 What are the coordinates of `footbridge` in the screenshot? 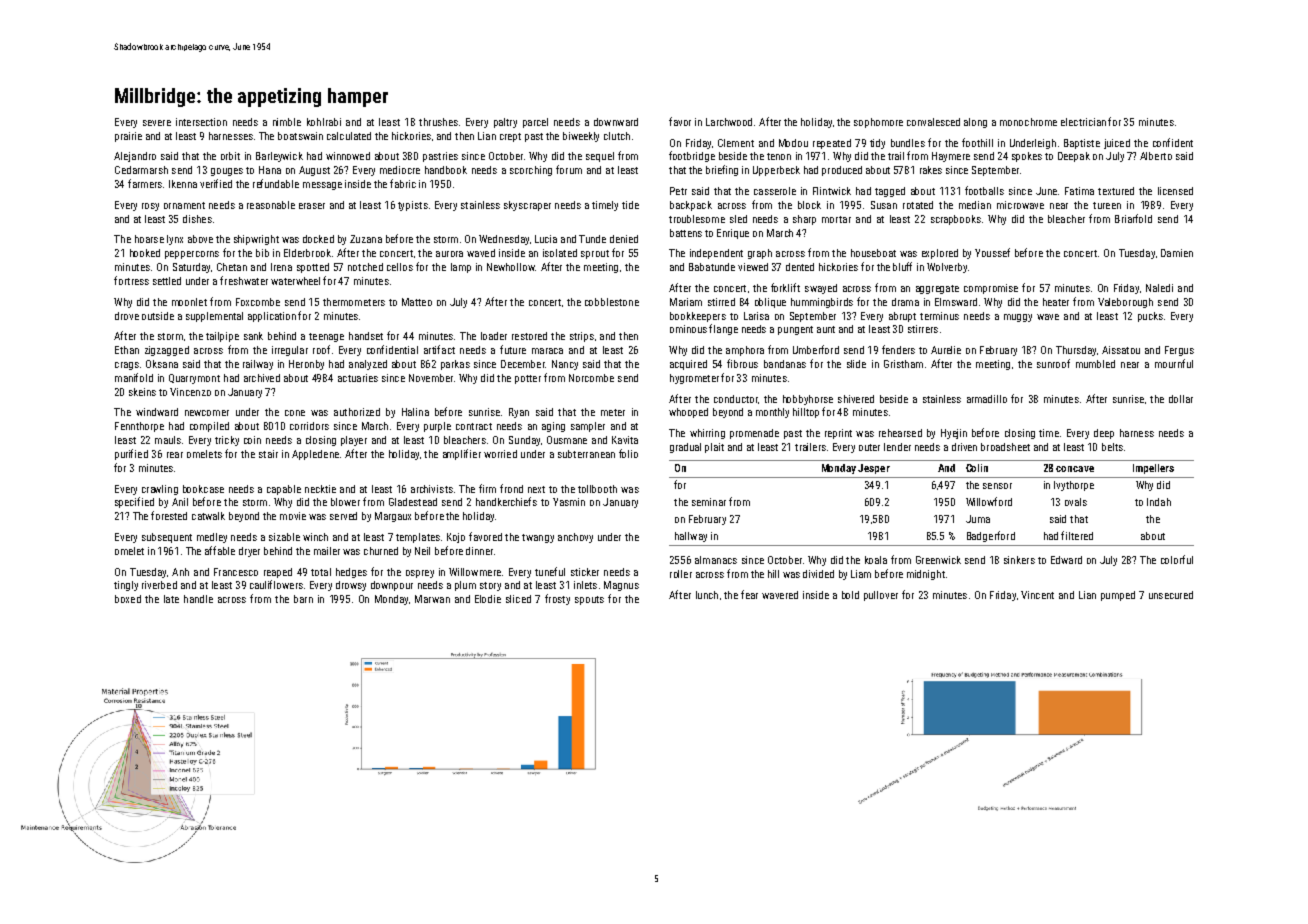 It's located at (692, 156).
